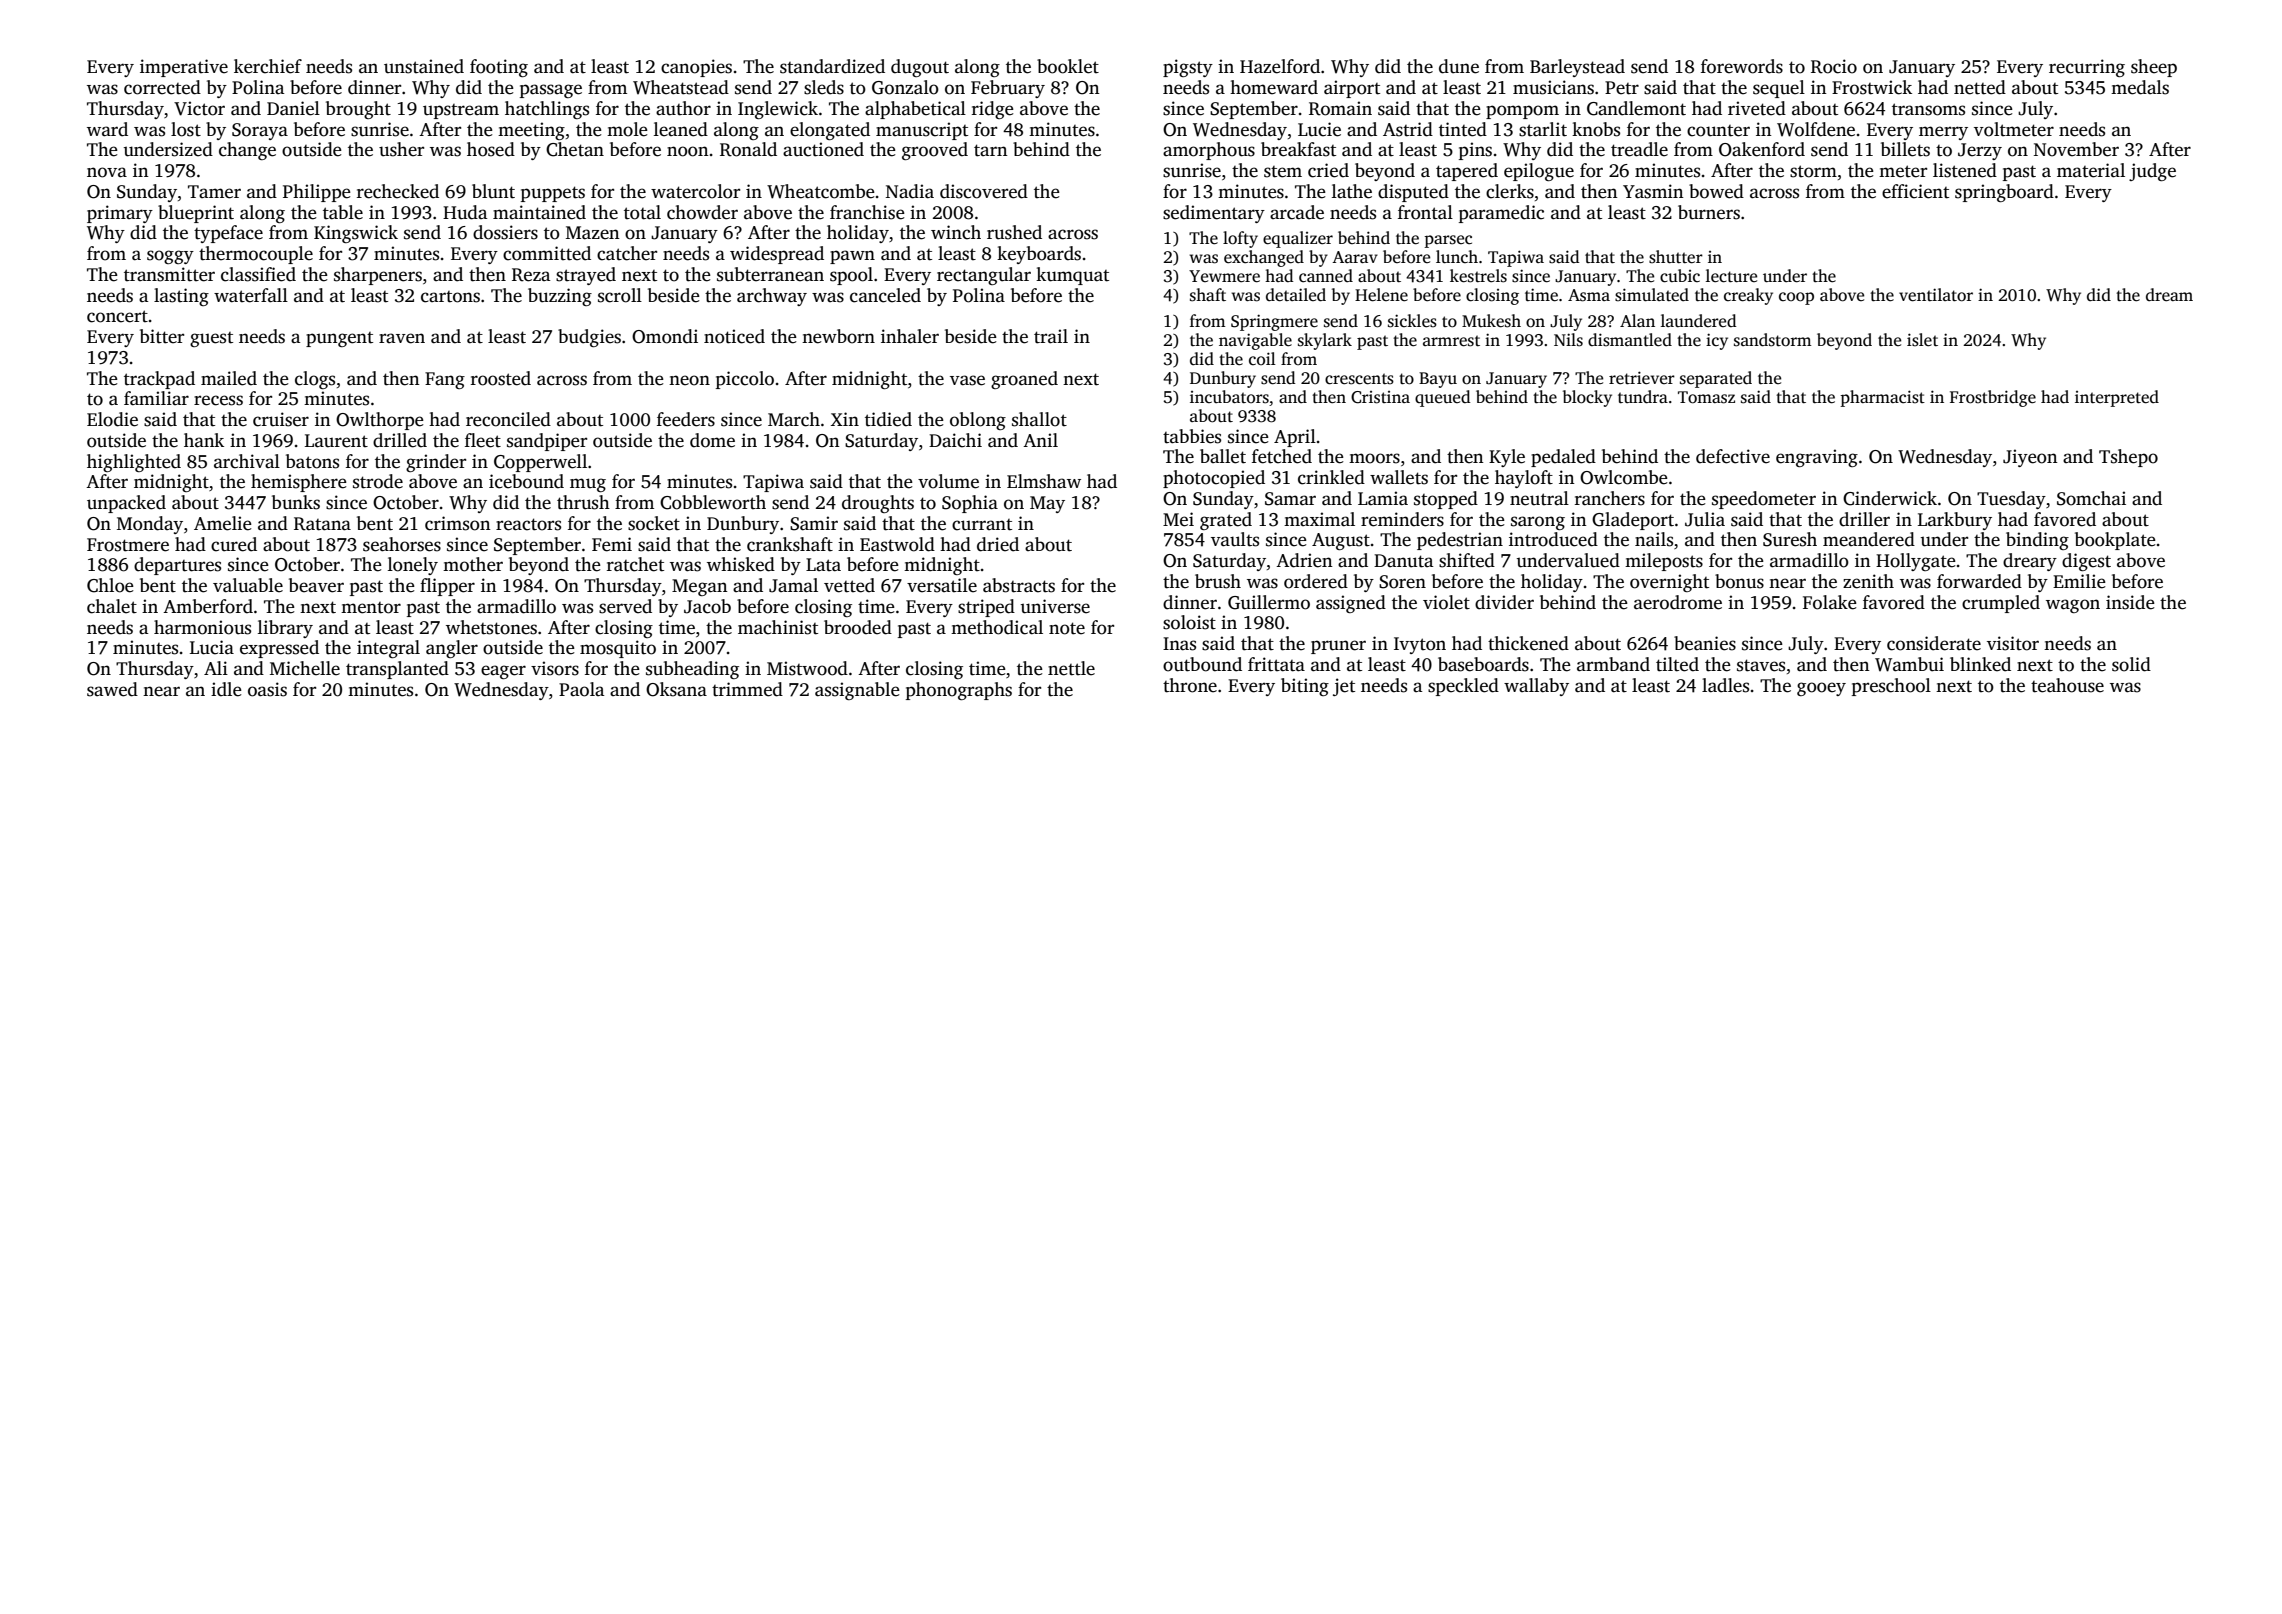  What do you see at coordinates (120, 214) in the screenshot?
I see `primary` at bounding box center [120, 214].
